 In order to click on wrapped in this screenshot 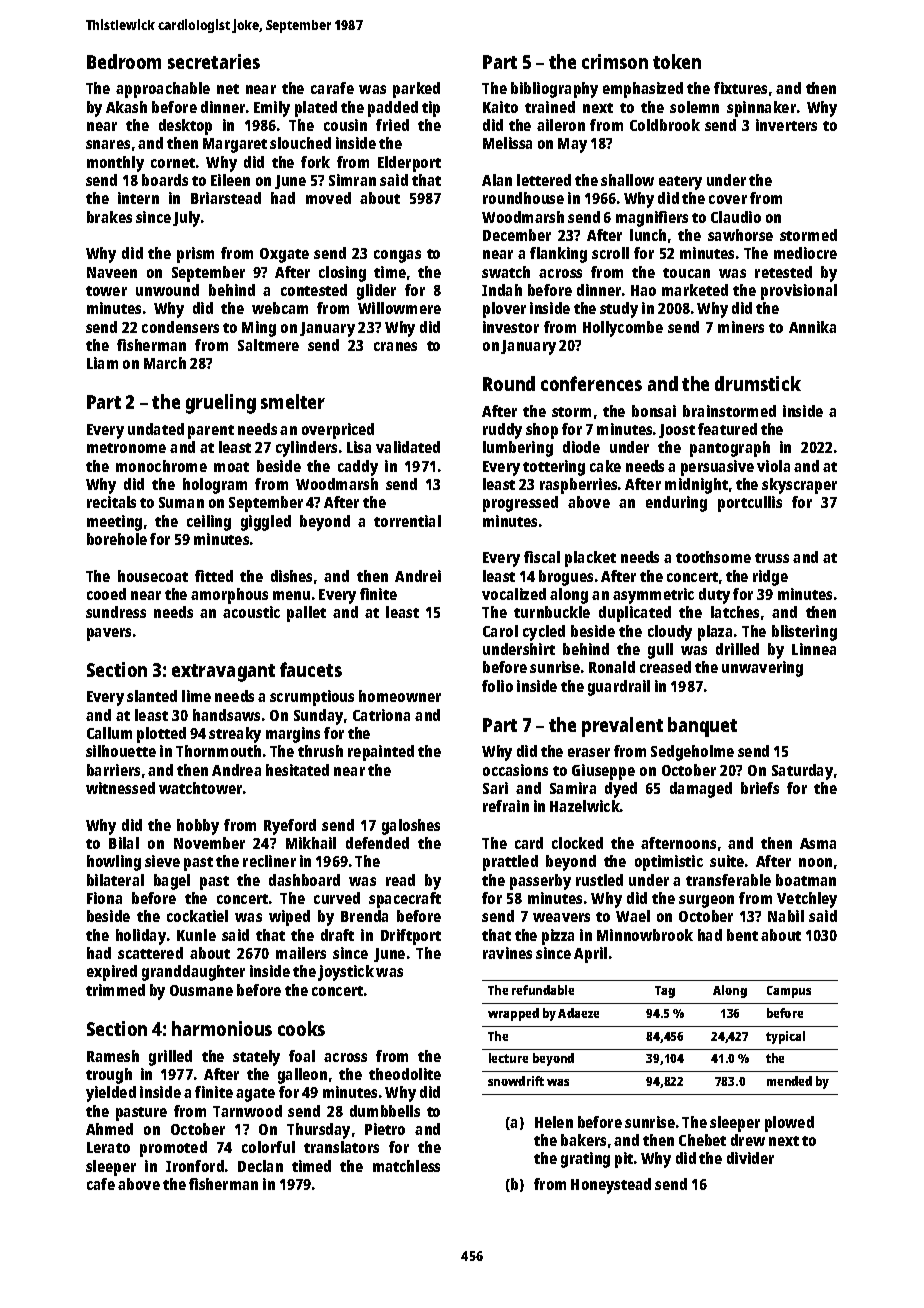, I will do `click(513, 1014)`.
